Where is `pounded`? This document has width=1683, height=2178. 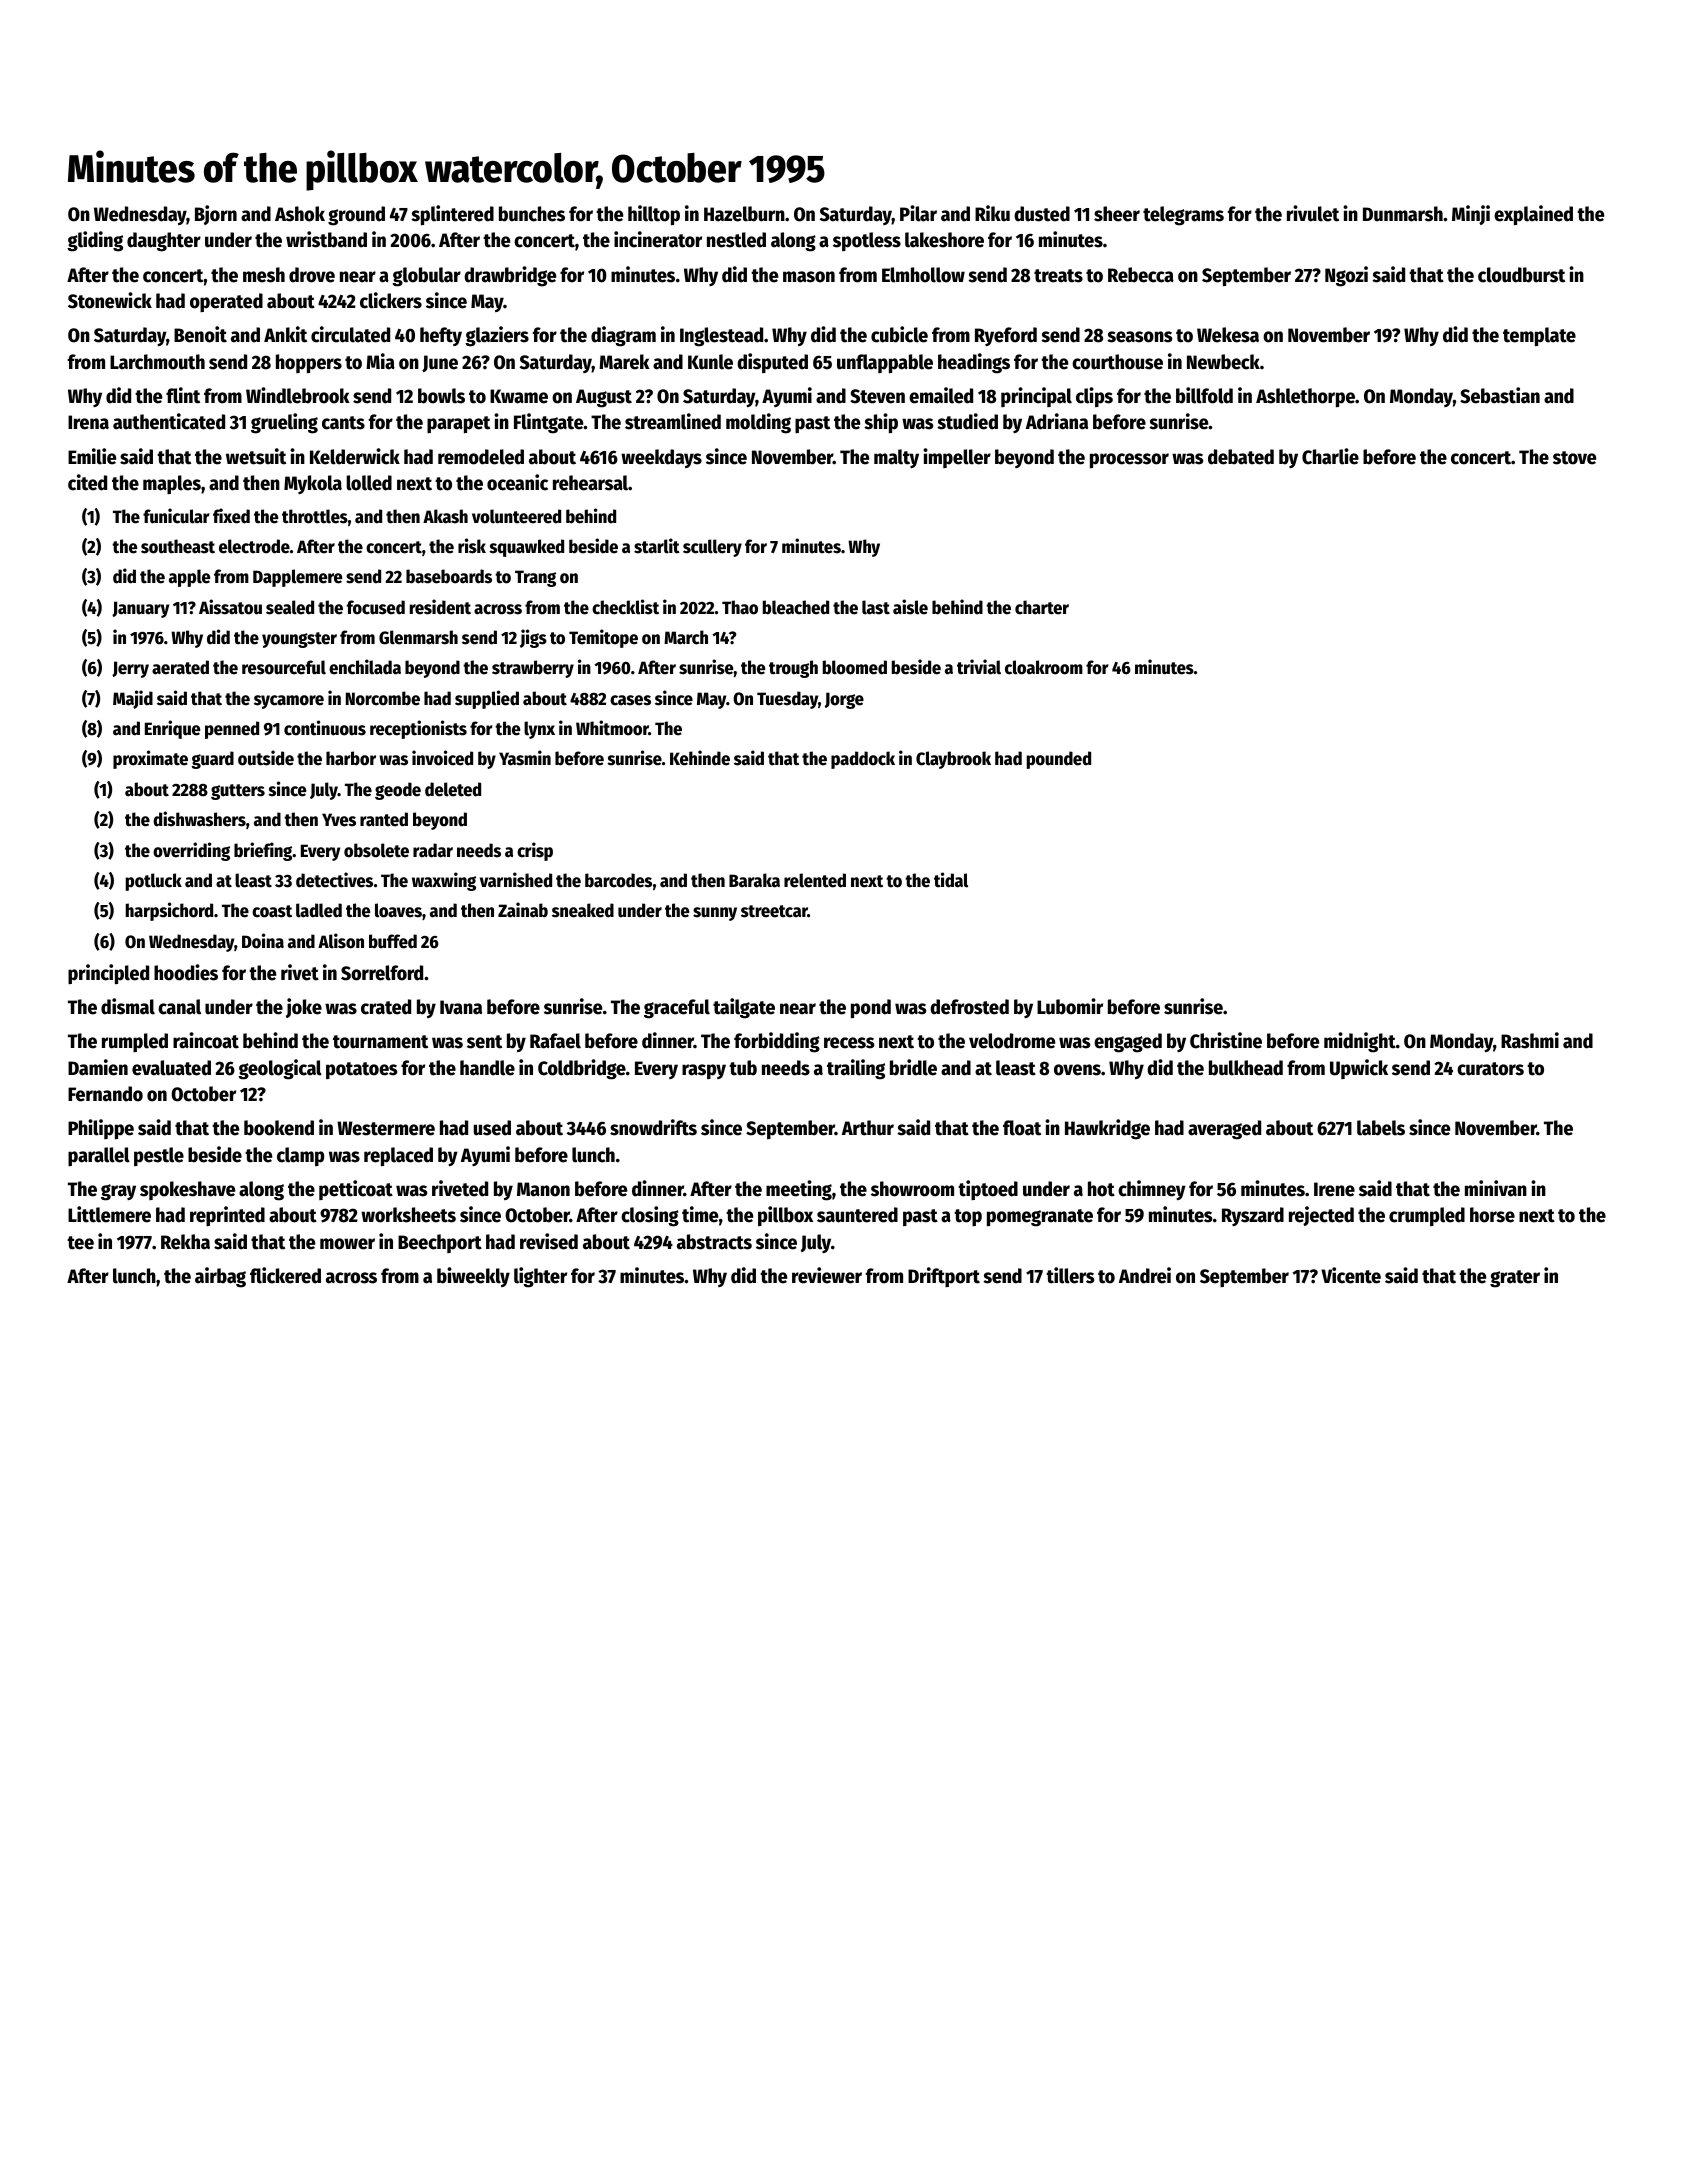 pounded is located at coordinates (1059, 760).
